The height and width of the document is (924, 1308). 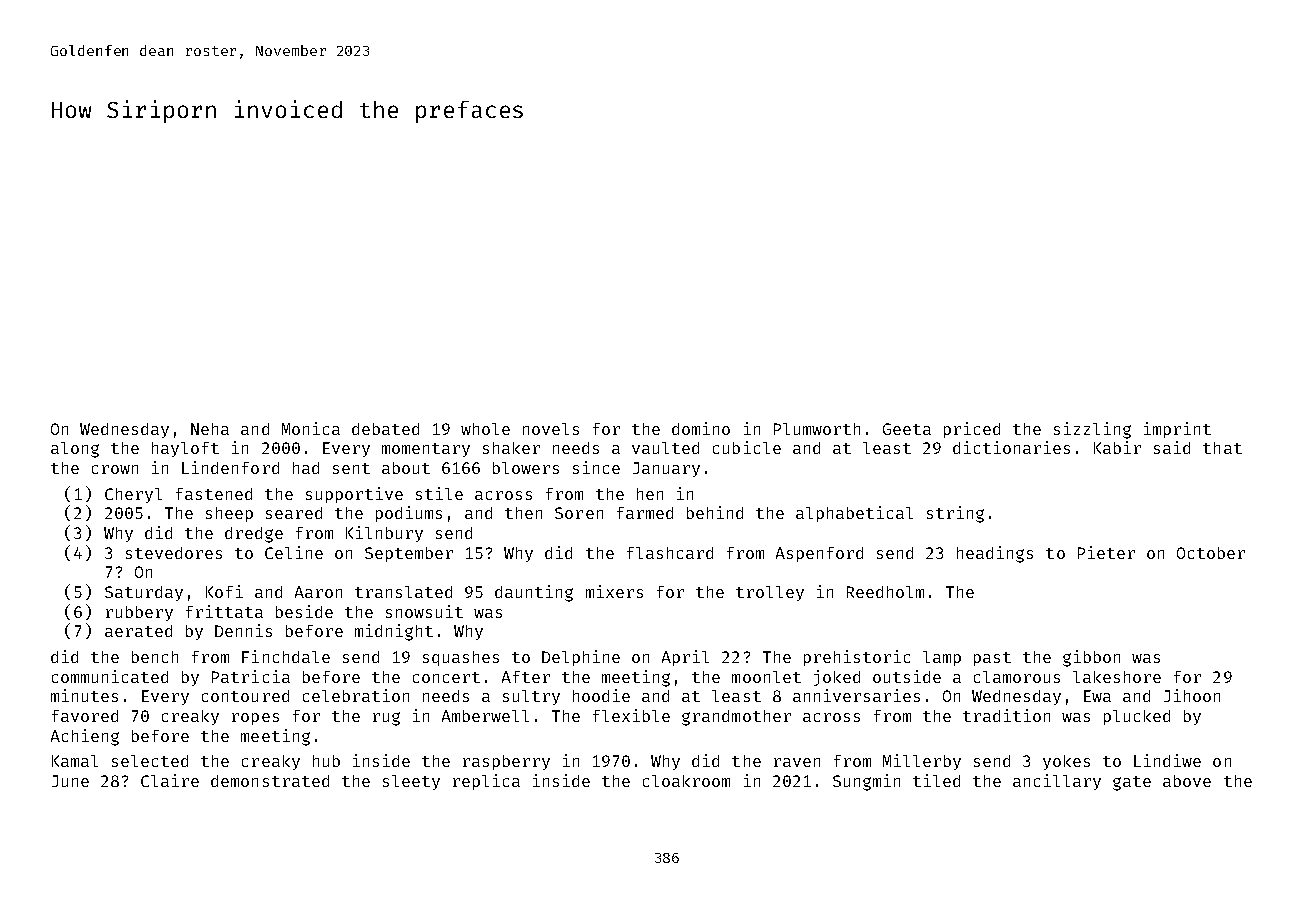 What do you see at coordinates (955, 514) in the document?
I see `string` at bounding box center [955, 514].
